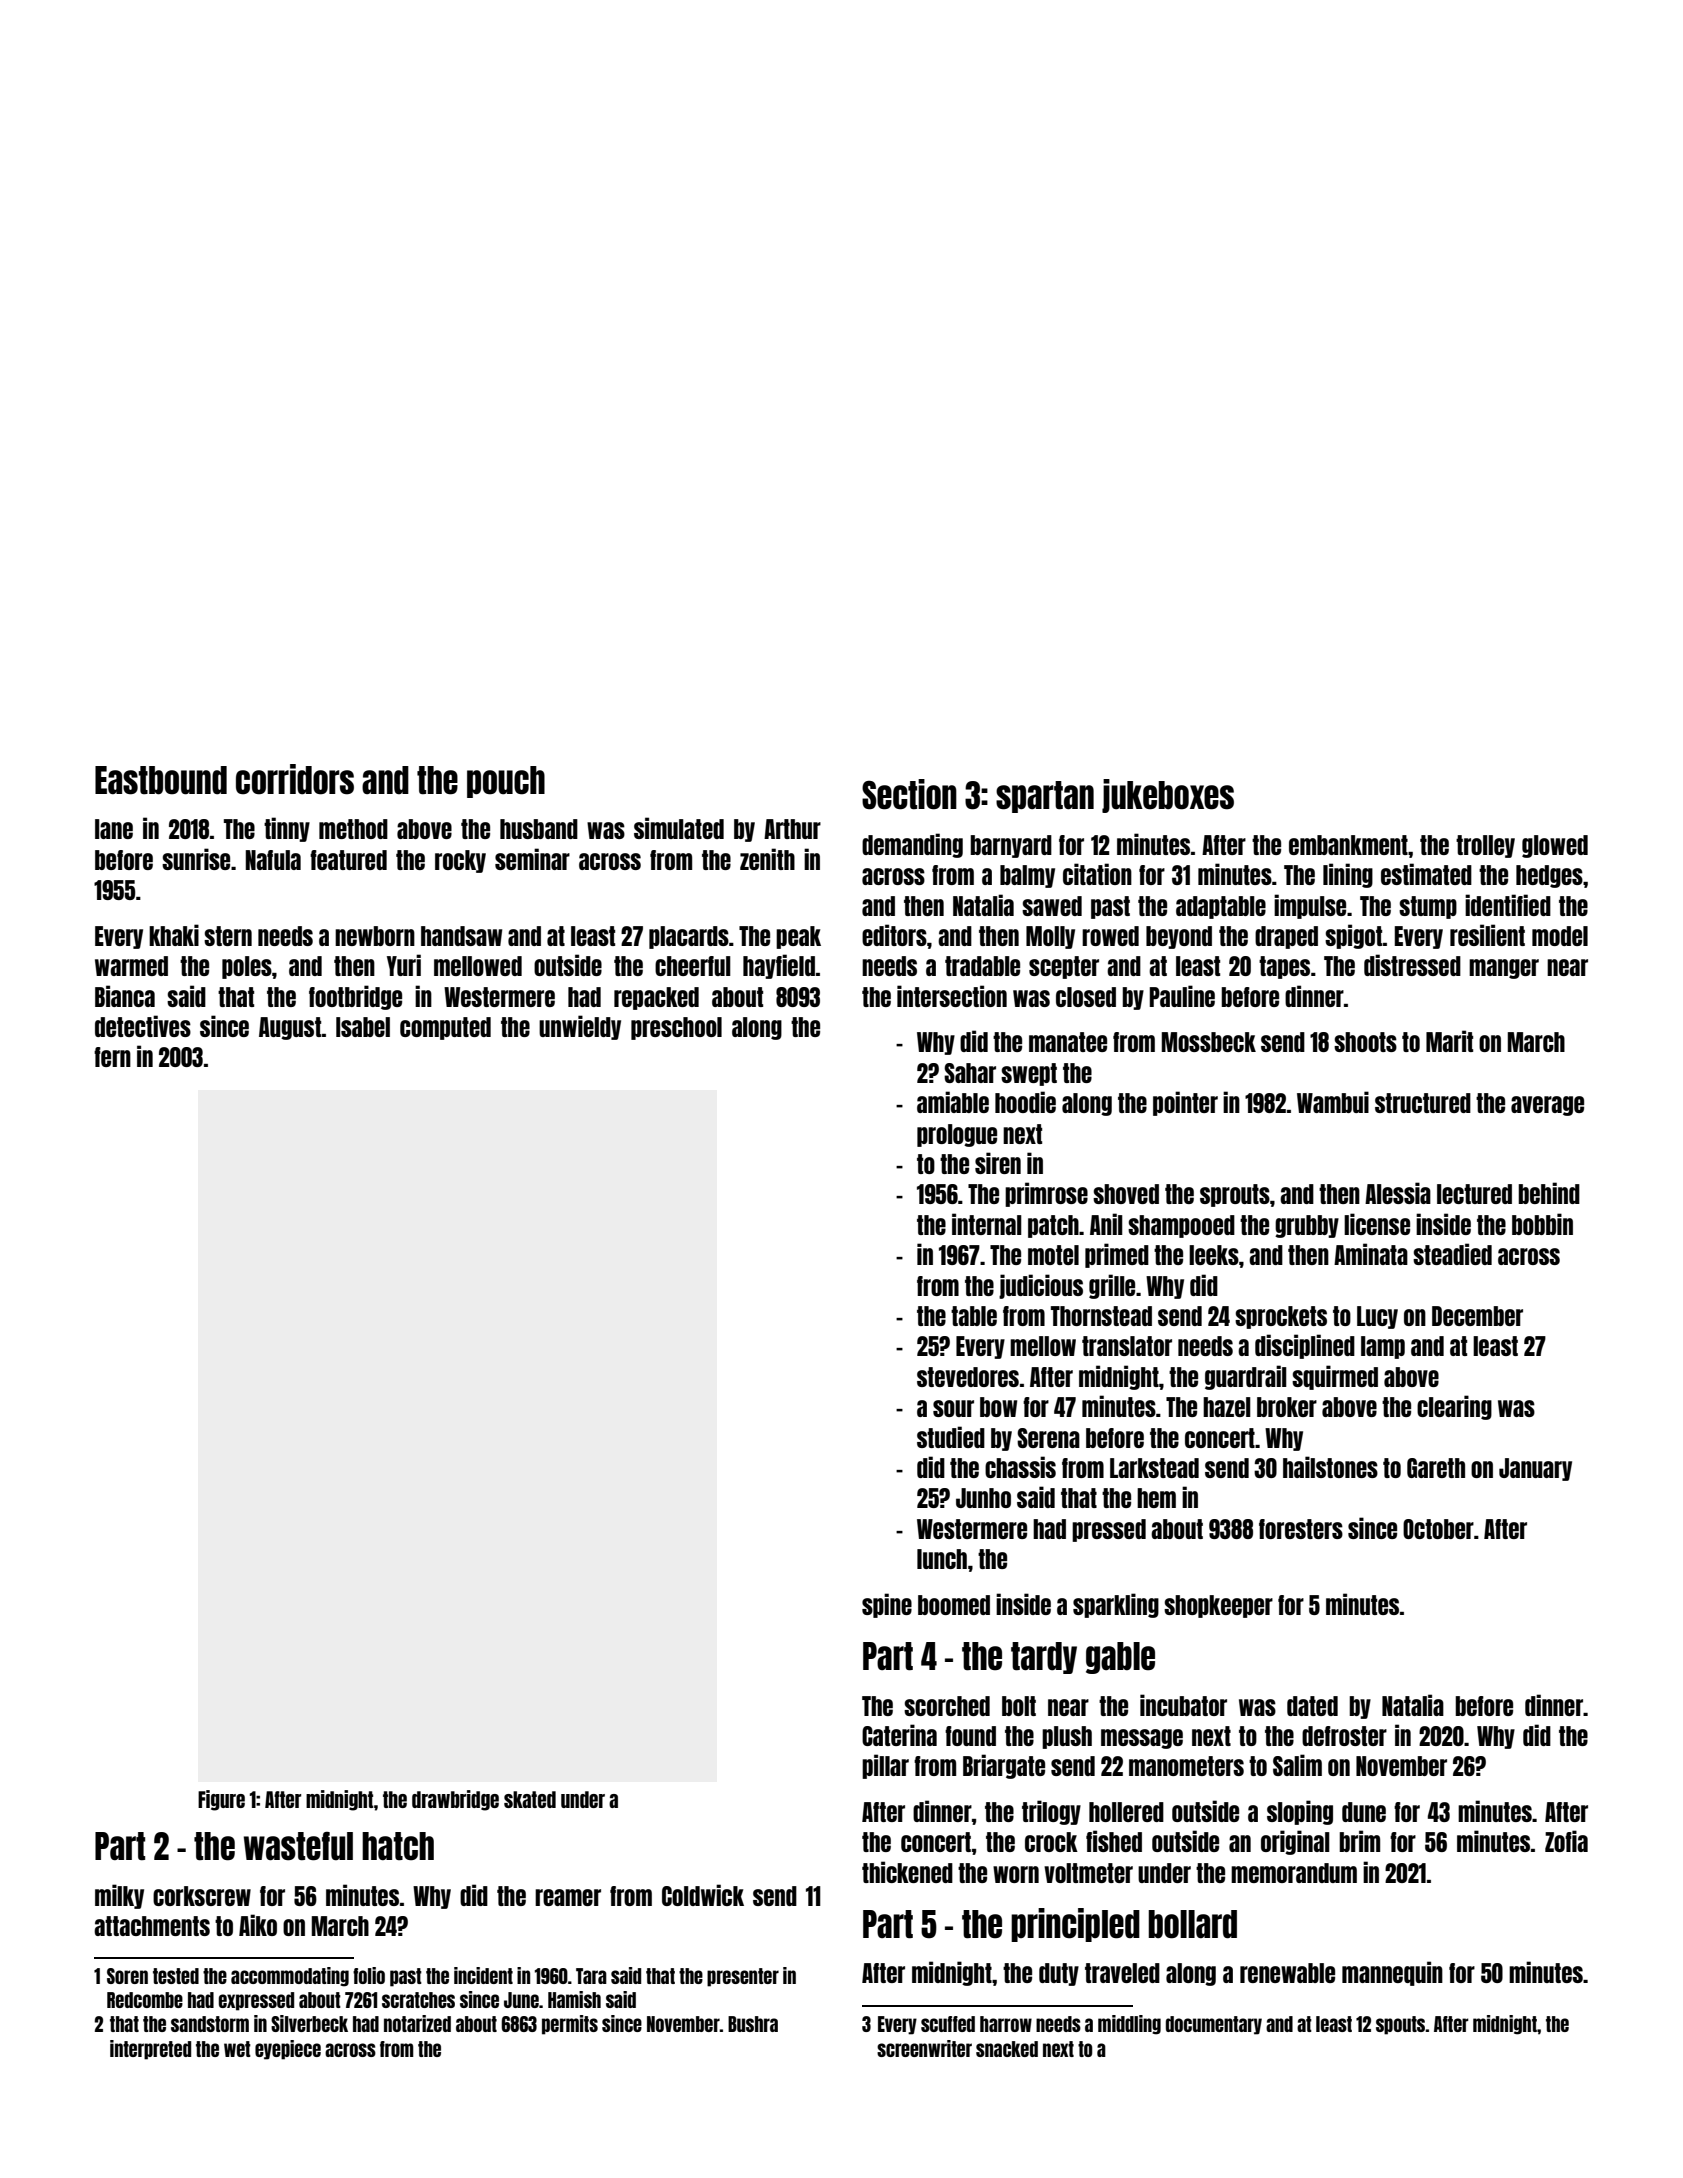 The width and height of the image is (1683, 2178). I want to click on barnyard, so click(1011, 846).
